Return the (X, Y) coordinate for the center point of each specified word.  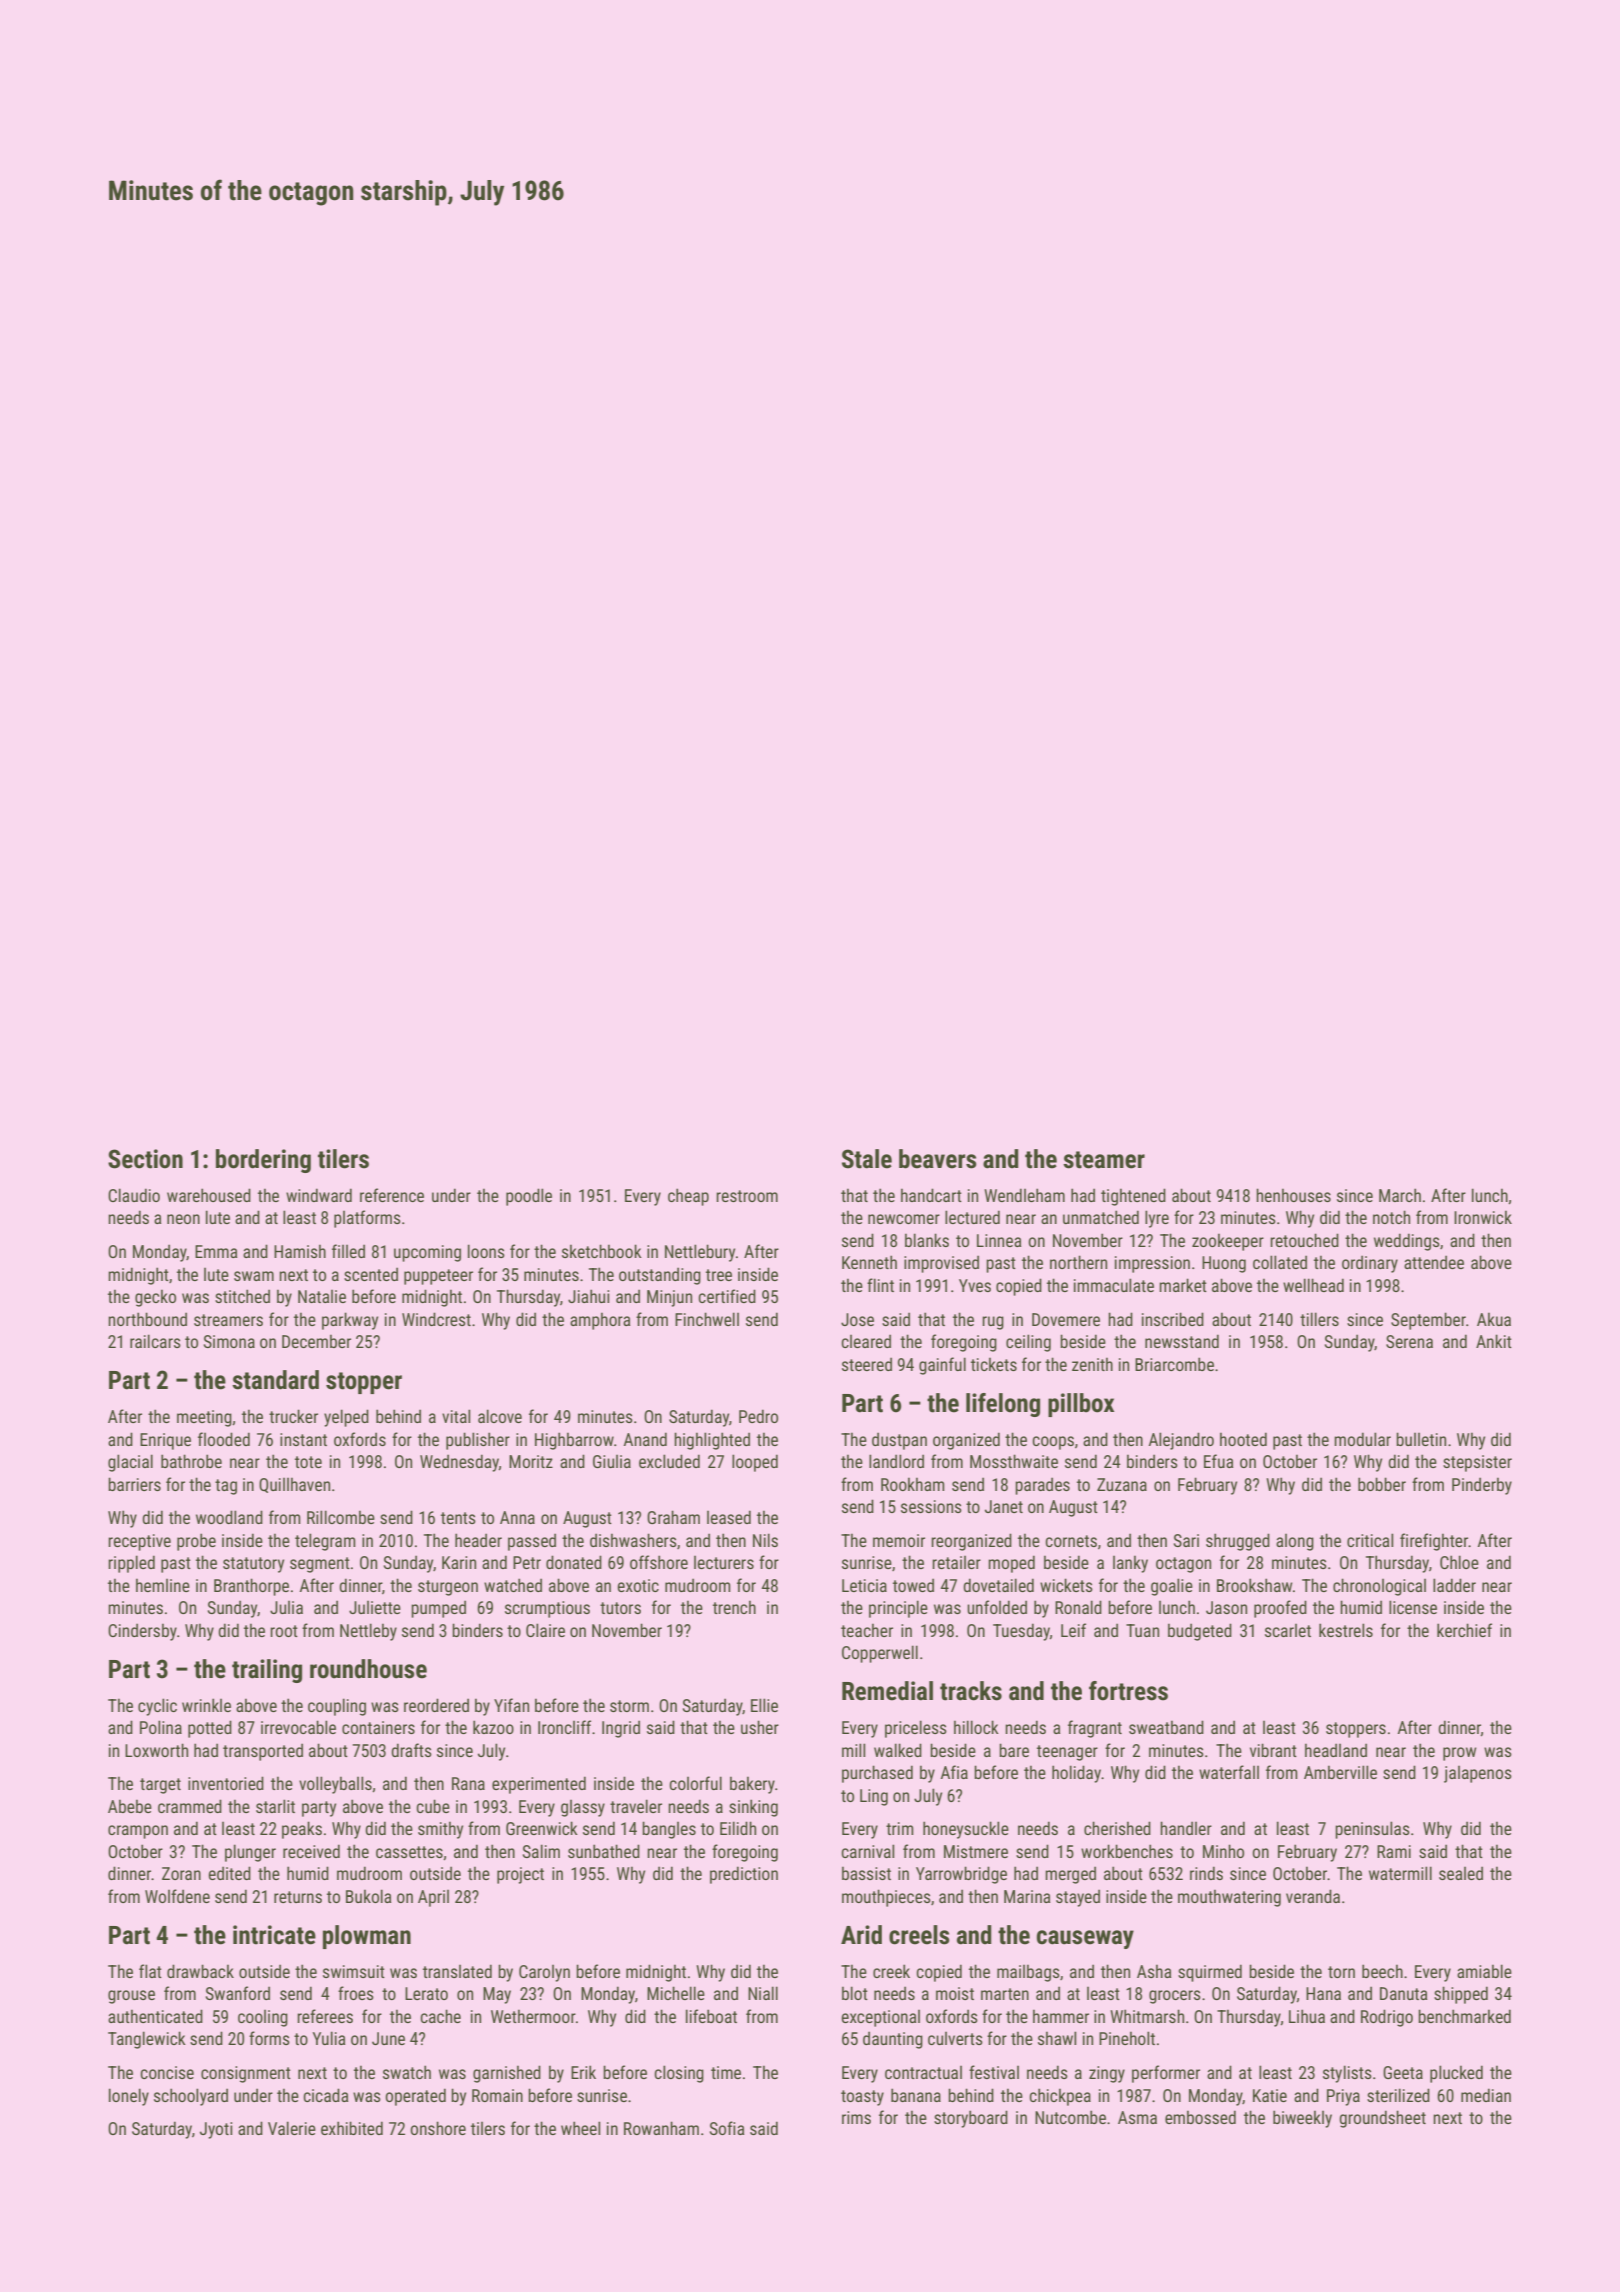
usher (760, 1727)
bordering (263, 1161)
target (160, 1786)
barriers (134, 1484)
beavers (938, 1159)
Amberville (1340, 1772)
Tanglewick (147, 2040)
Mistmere (976, 1851)
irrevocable (298, 1727)
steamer (1104, 1160)
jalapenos (1478, 1774)
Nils (765, 1540)
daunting (893, 2040)
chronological (1379, 1587)
